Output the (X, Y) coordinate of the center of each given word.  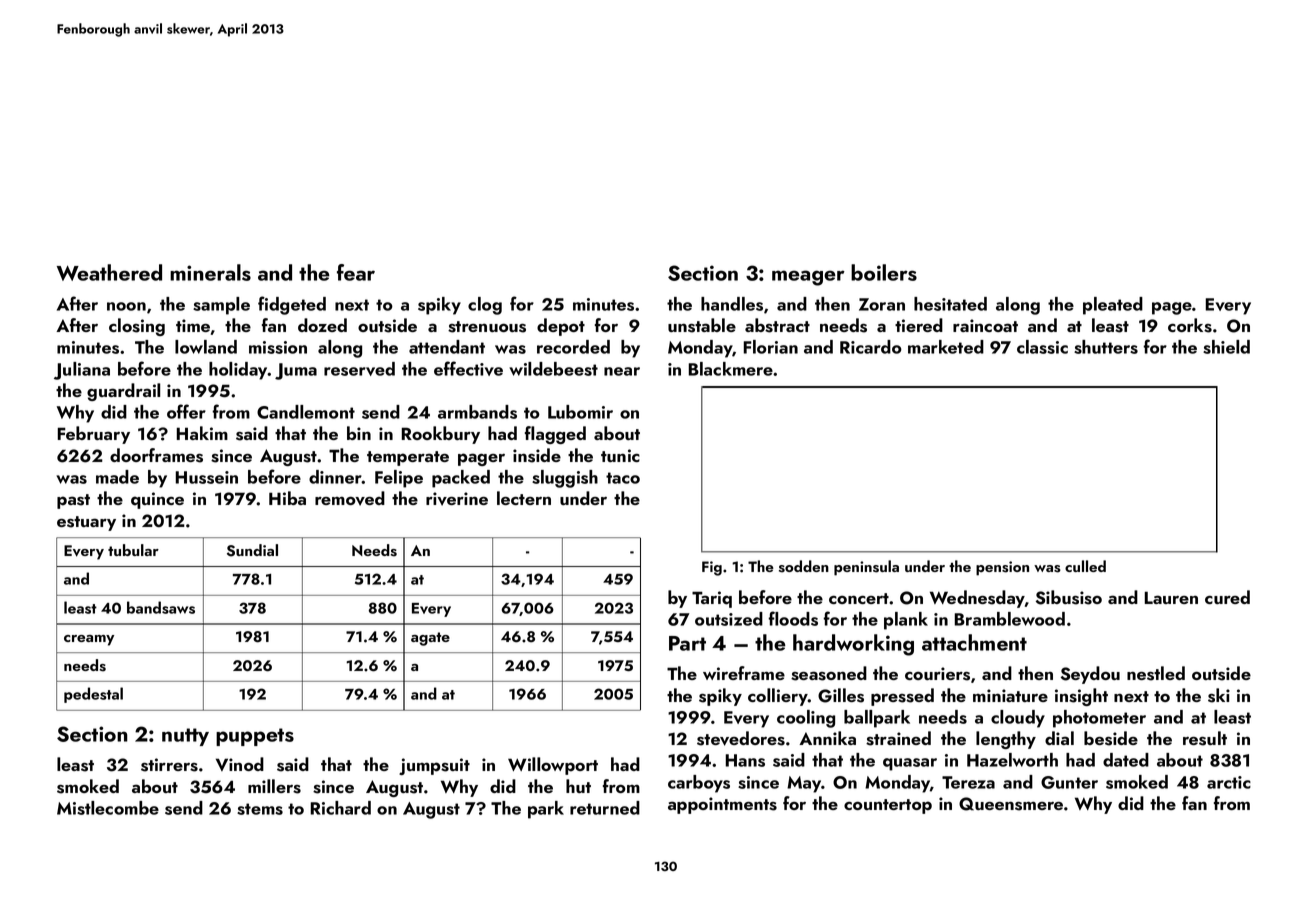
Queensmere (1011, 804)
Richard (340, 808)
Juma (296, 371)
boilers (884, 272)
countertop (888, 806)
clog (485, 306)
